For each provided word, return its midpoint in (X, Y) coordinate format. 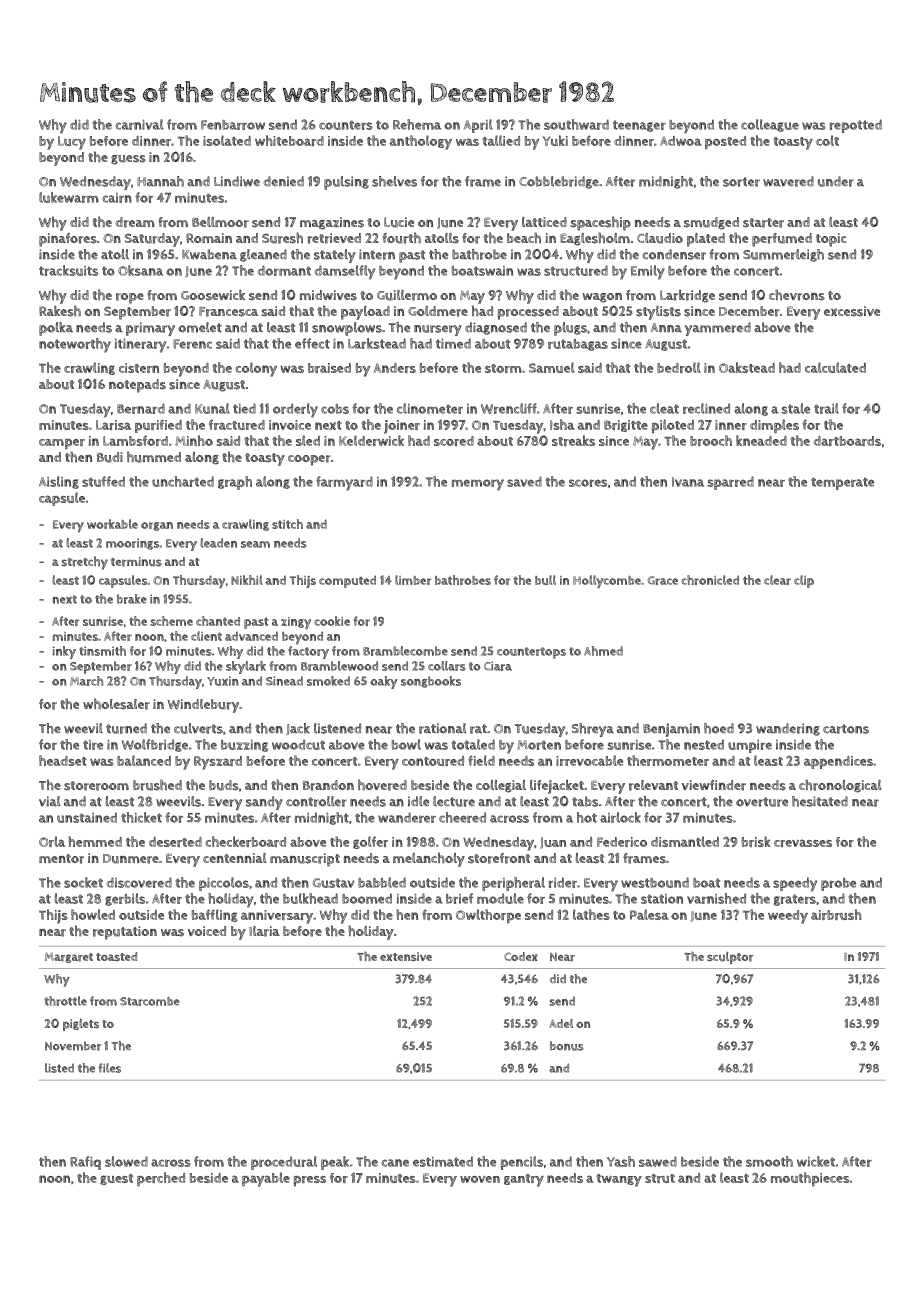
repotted (856, 126)
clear (777, 580)
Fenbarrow (233, 125)
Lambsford (135, 440)
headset (63, 760)
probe (838, 884)
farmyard (344, 483)
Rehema (417, 124)
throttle (65, 1001)
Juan (553, 843)
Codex (521, 956)
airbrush (836, 914)
